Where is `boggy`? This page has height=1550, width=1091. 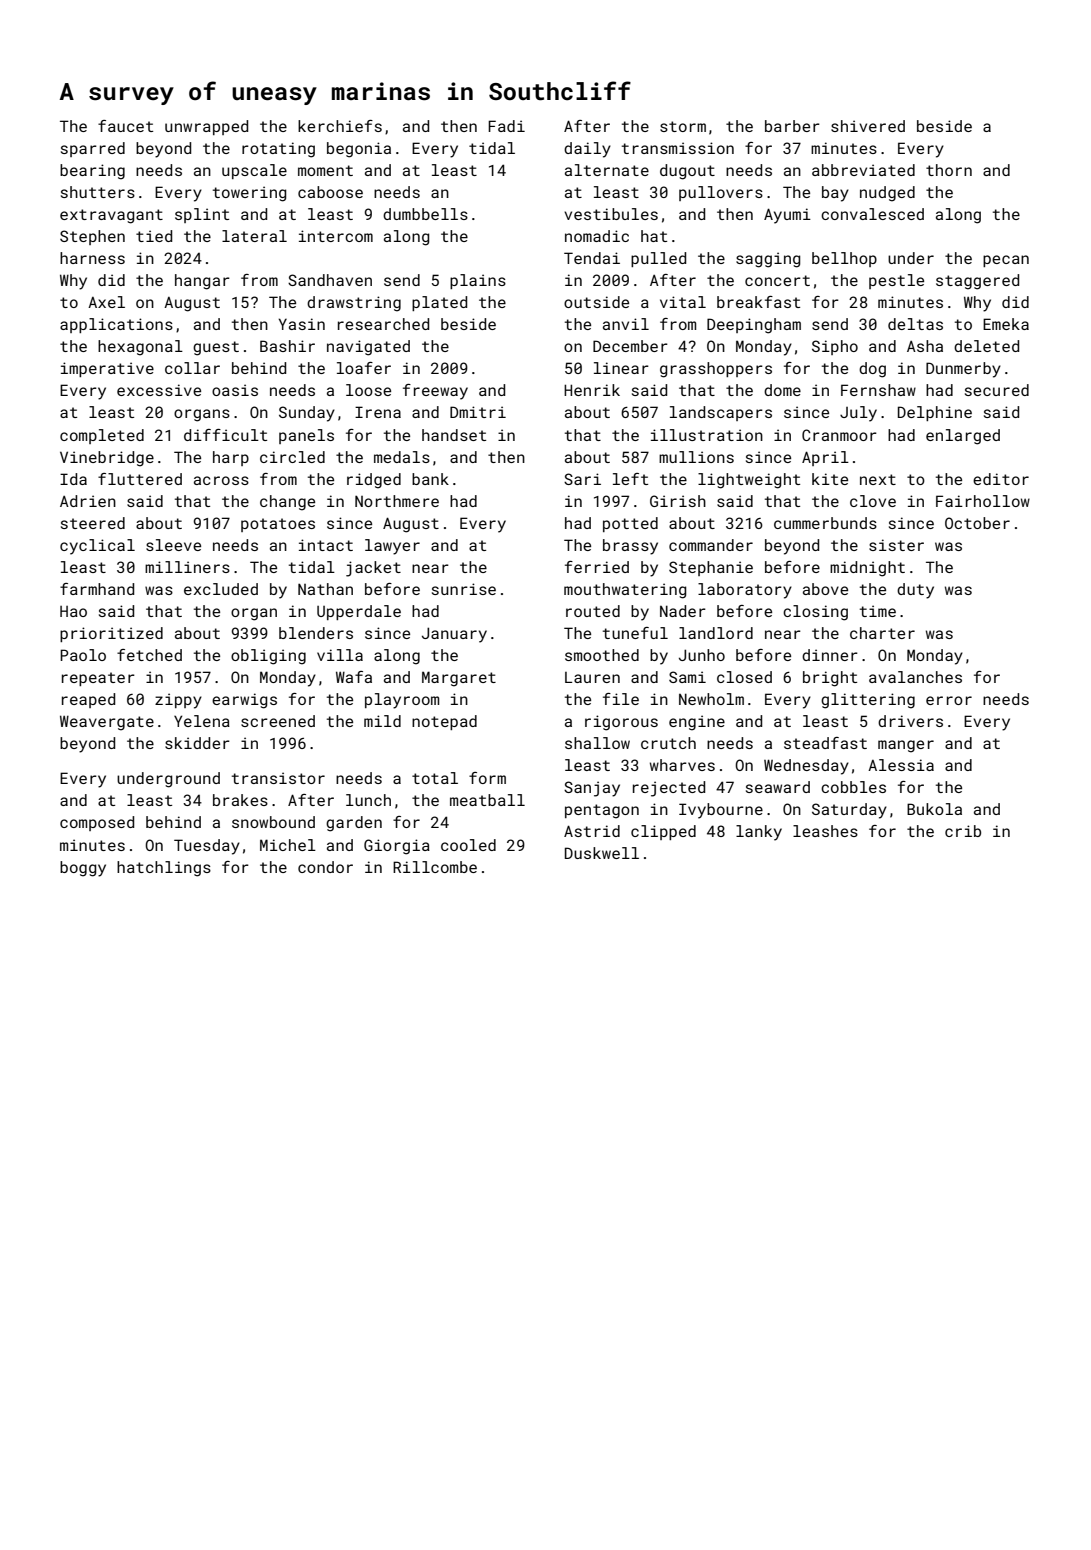 boggy is located at coordinates (83, 869).
